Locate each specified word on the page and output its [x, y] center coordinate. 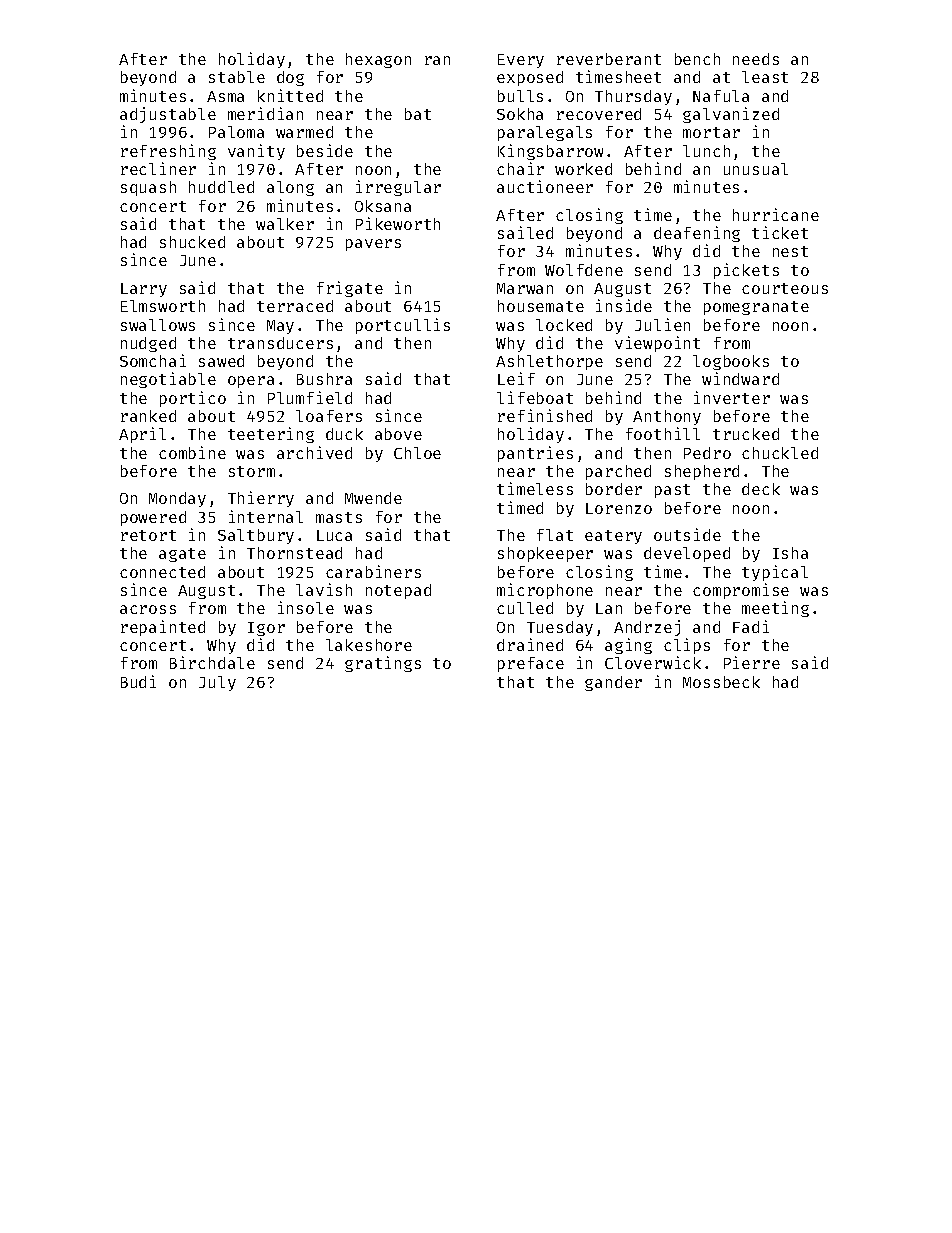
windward [740, 378]
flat [555, 535]
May [280, 327]
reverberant [609, 59]
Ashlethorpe [549, 362]
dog [290, 78]
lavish [324, 589]
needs [756, 59]
